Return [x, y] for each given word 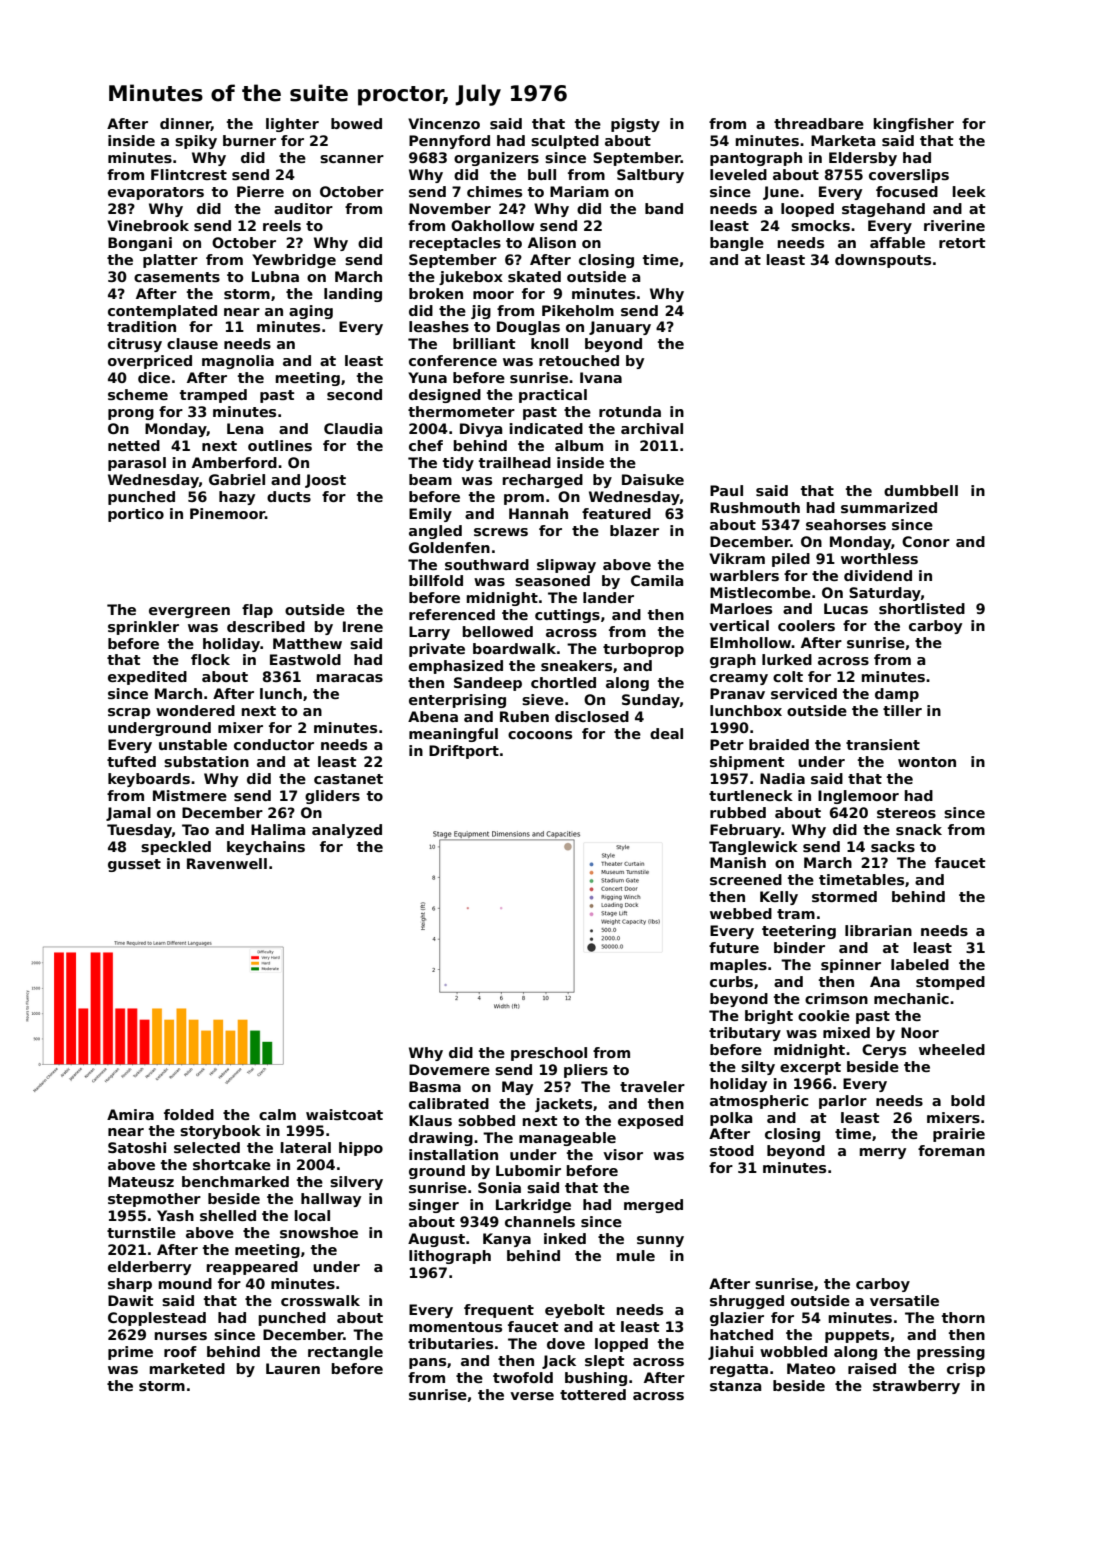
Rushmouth [755, 507]
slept [604, 1362]
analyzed [347, 831]
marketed [187, 1368]
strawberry [916, 1387]
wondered [195, 710]
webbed [741, 913]
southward [487, 564]
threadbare [819, 123]
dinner [185, 124]
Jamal [128, 814]
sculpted [565, 142]
